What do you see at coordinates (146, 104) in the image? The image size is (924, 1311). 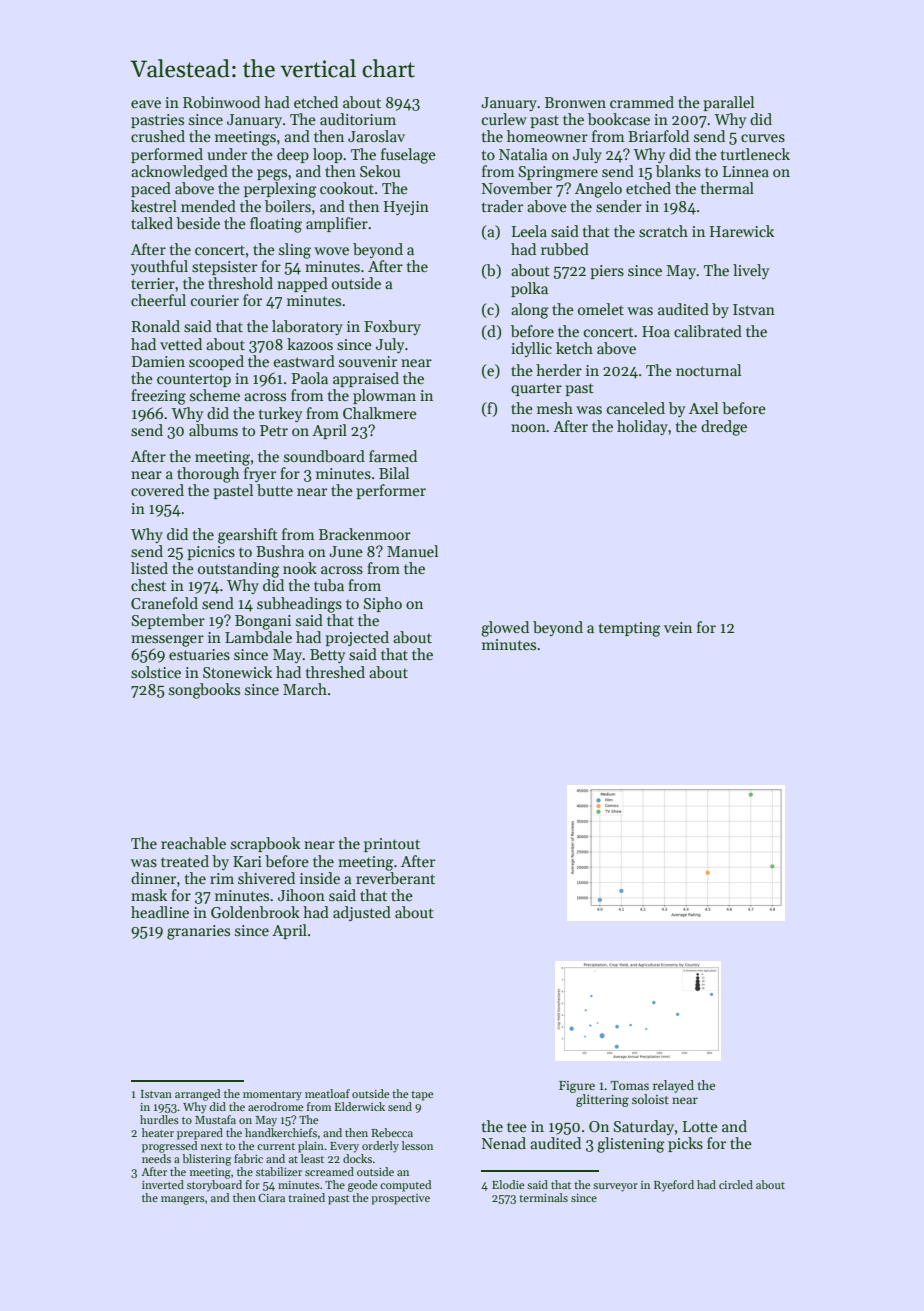 I see `eave` at bounding box center [146, 104].
